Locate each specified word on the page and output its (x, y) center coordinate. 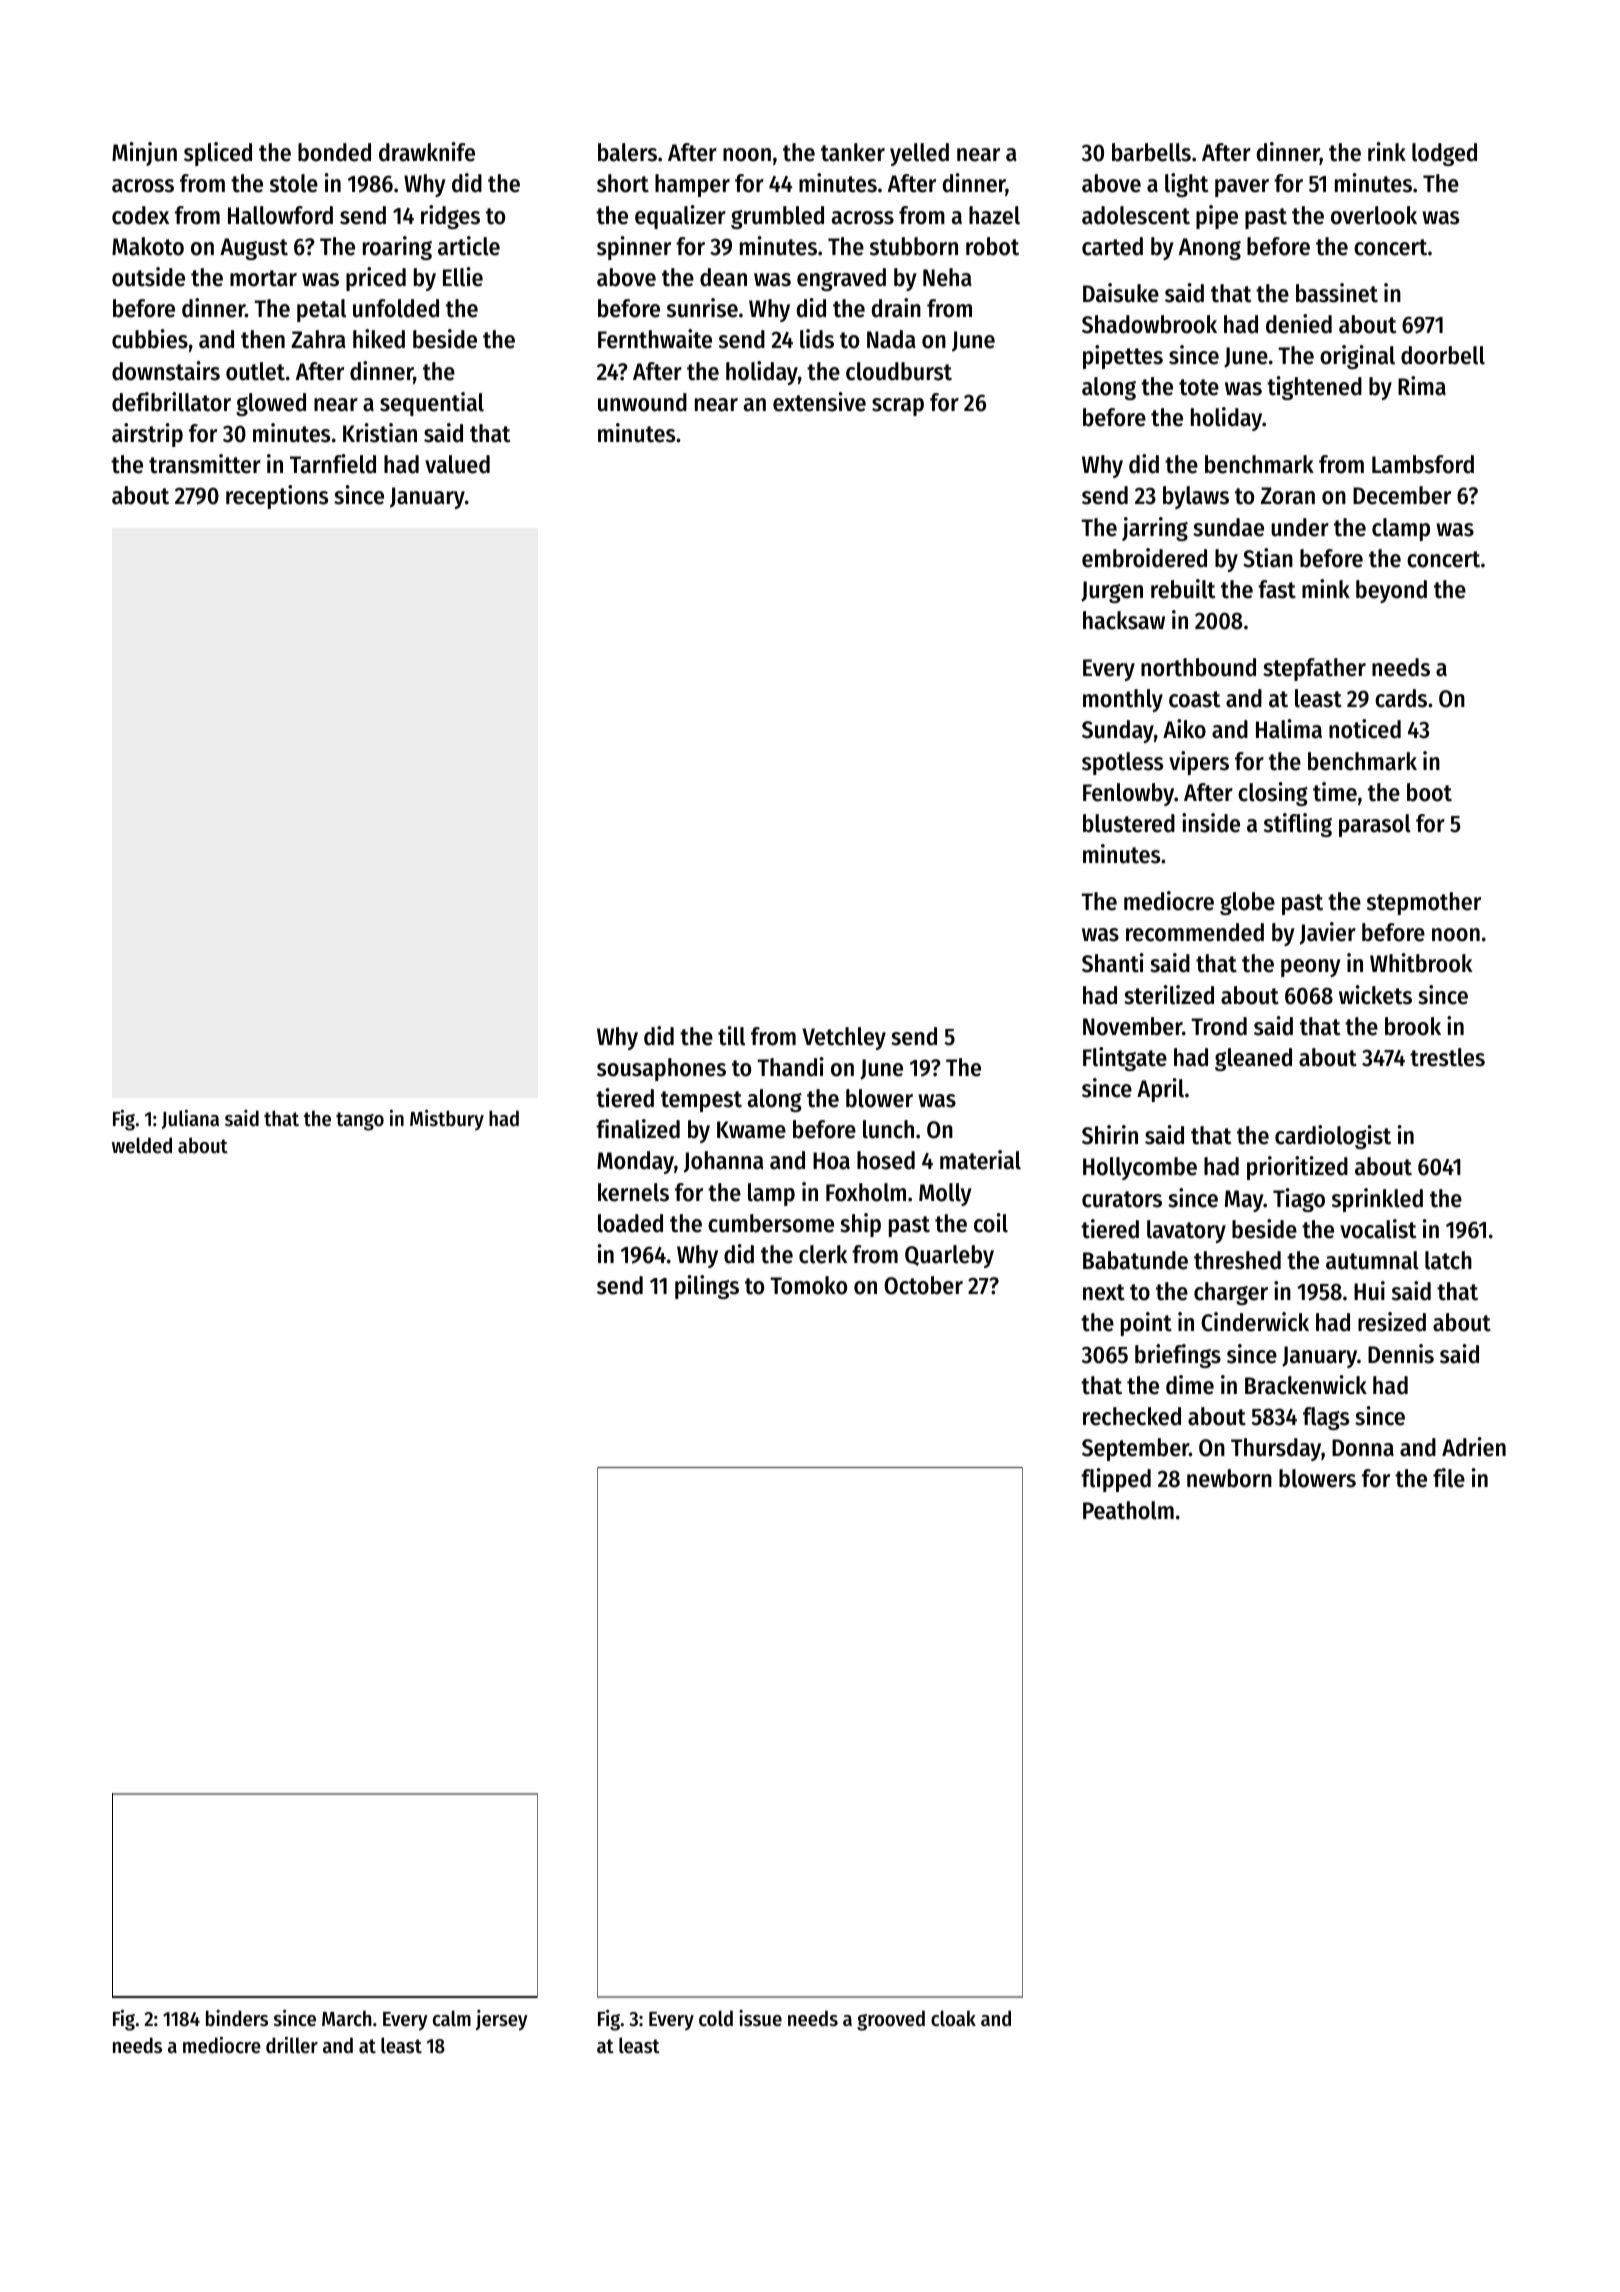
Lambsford (1423, 464)
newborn (1229, 1478)
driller (292, 2045)
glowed (271, 404)
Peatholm (1128, 1510)
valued (457, 464)
